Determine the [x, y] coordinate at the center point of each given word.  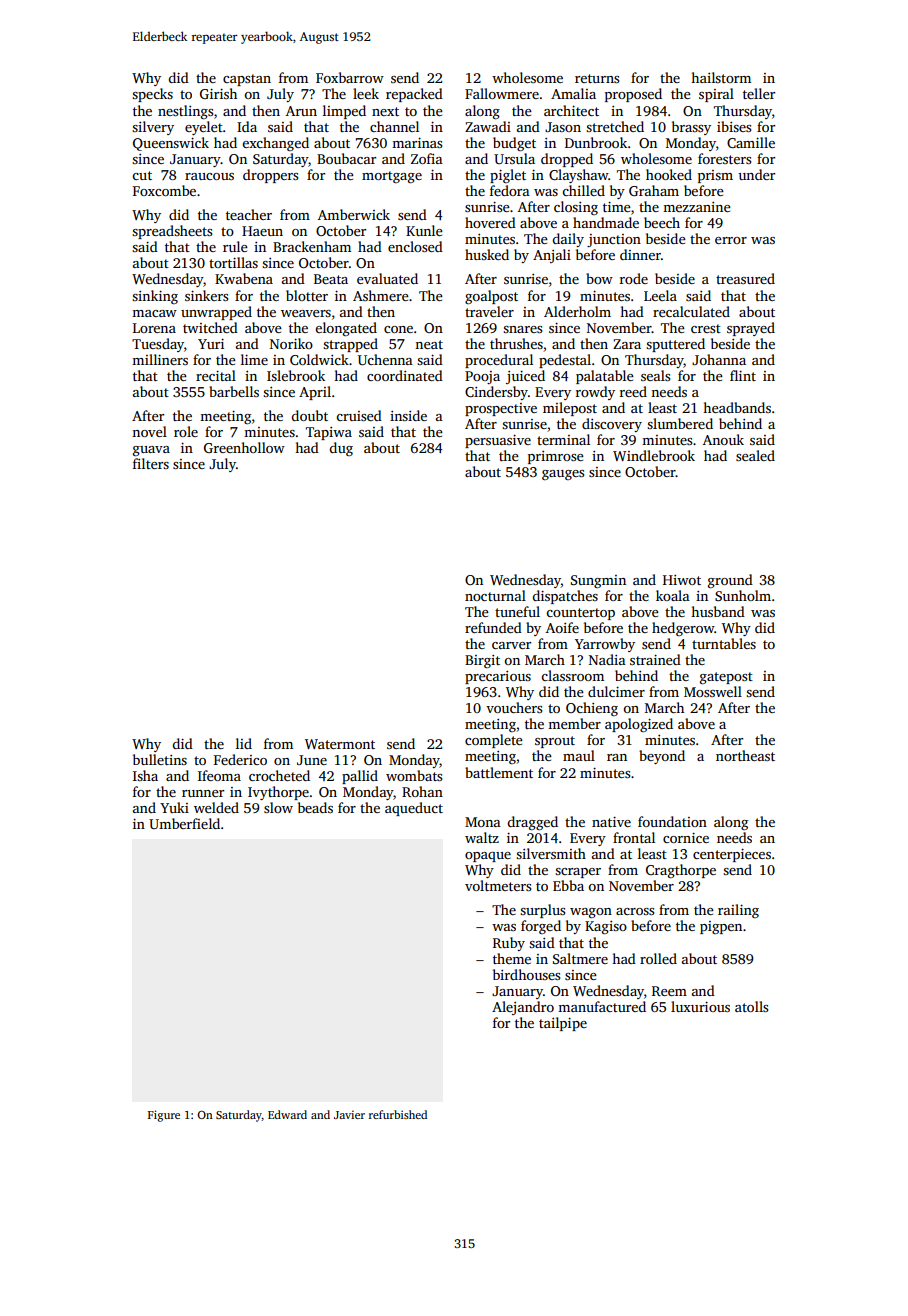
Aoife [562, 627]
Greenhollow [244, 447]
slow [278, 807]
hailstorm [721, 77]
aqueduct [414, 809]
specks [152, 95]
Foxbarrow [350, 77]
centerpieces [732, 855]
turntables [724, 643]
